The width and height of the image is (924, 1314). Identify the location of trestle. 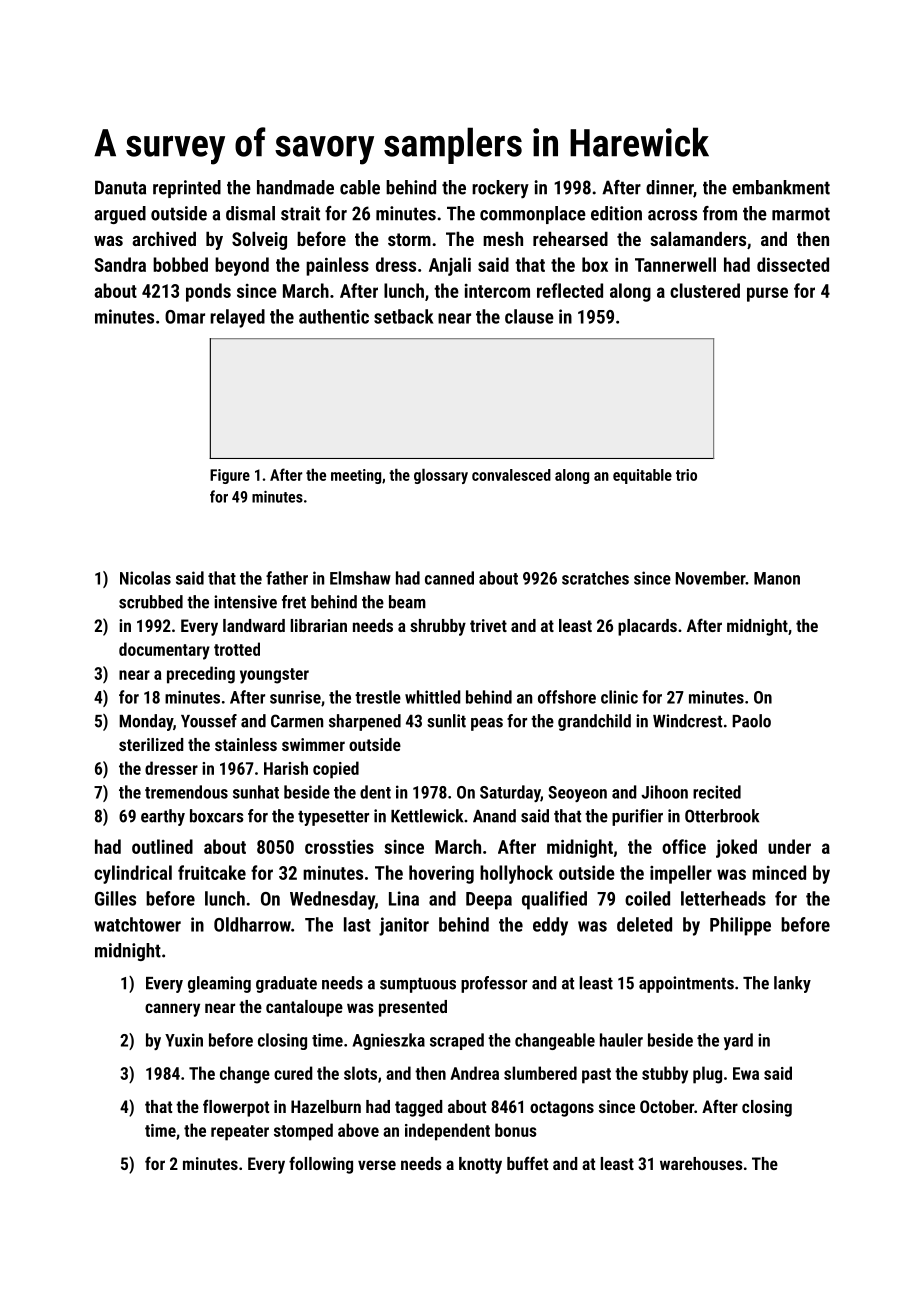
(378, 697).
